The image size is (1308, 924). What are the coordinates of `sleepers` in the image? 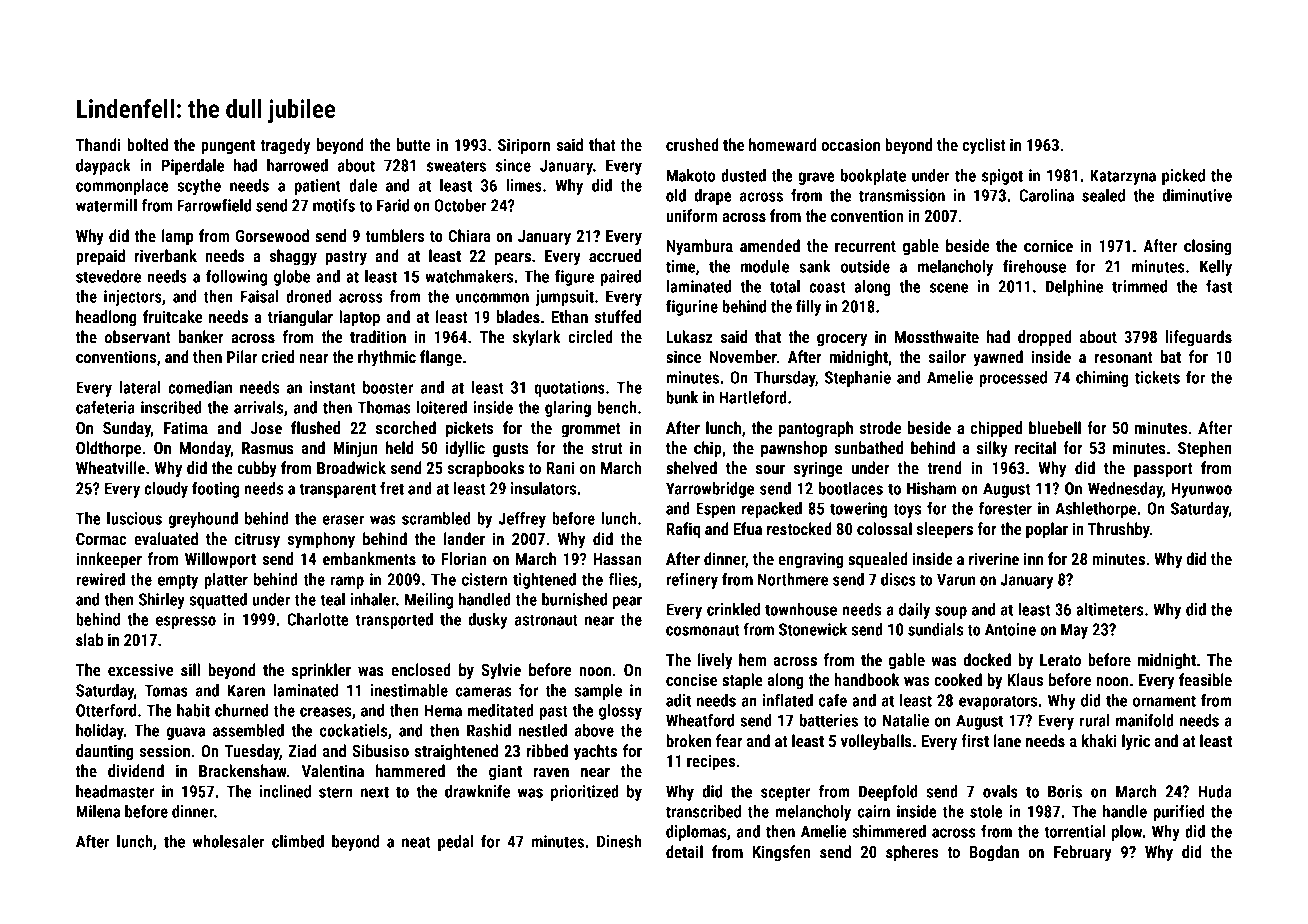 It's located at (945, 530).
